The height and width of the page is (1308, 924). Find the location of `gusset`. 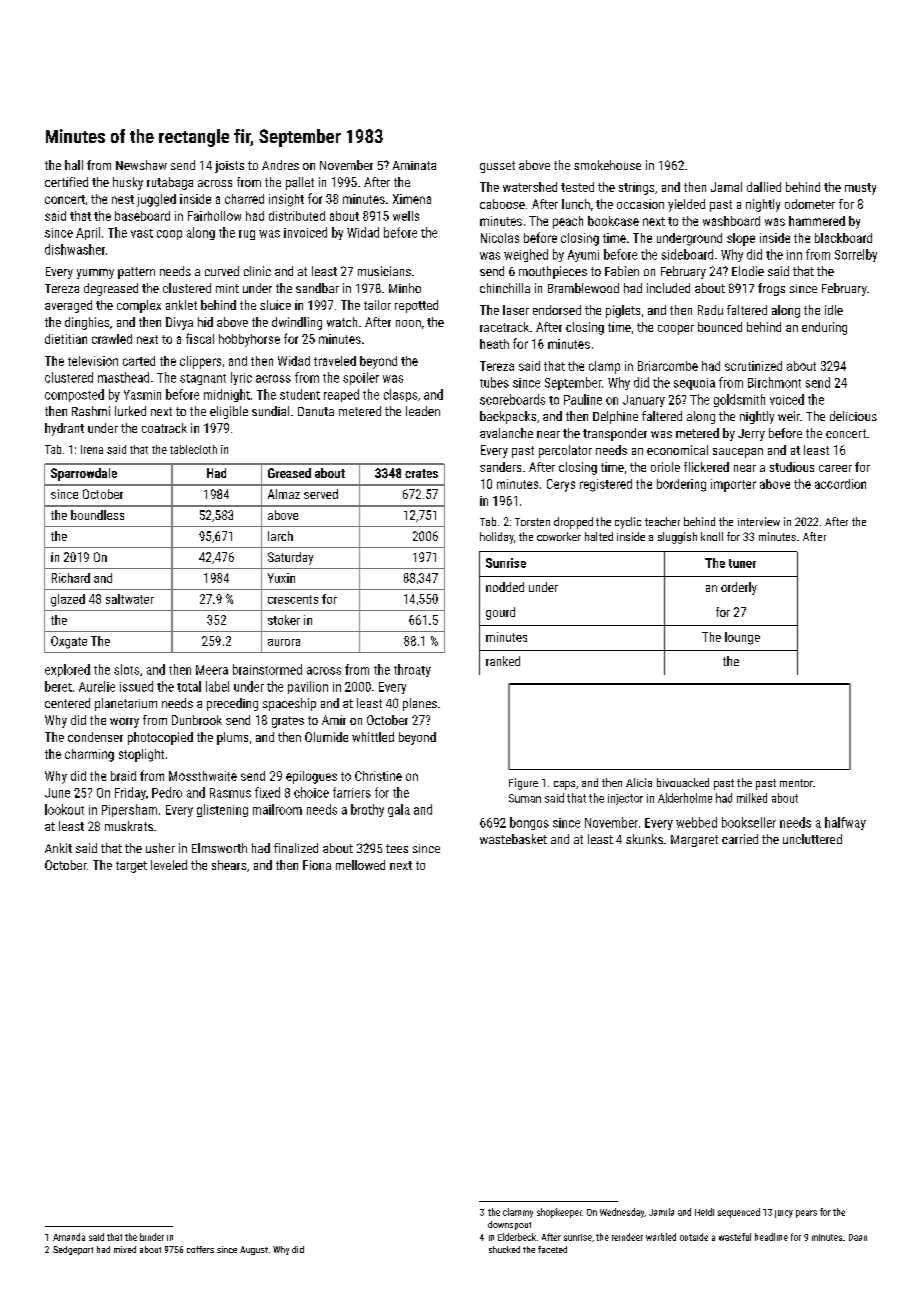

gusset is located at coordinates (497, 167).
